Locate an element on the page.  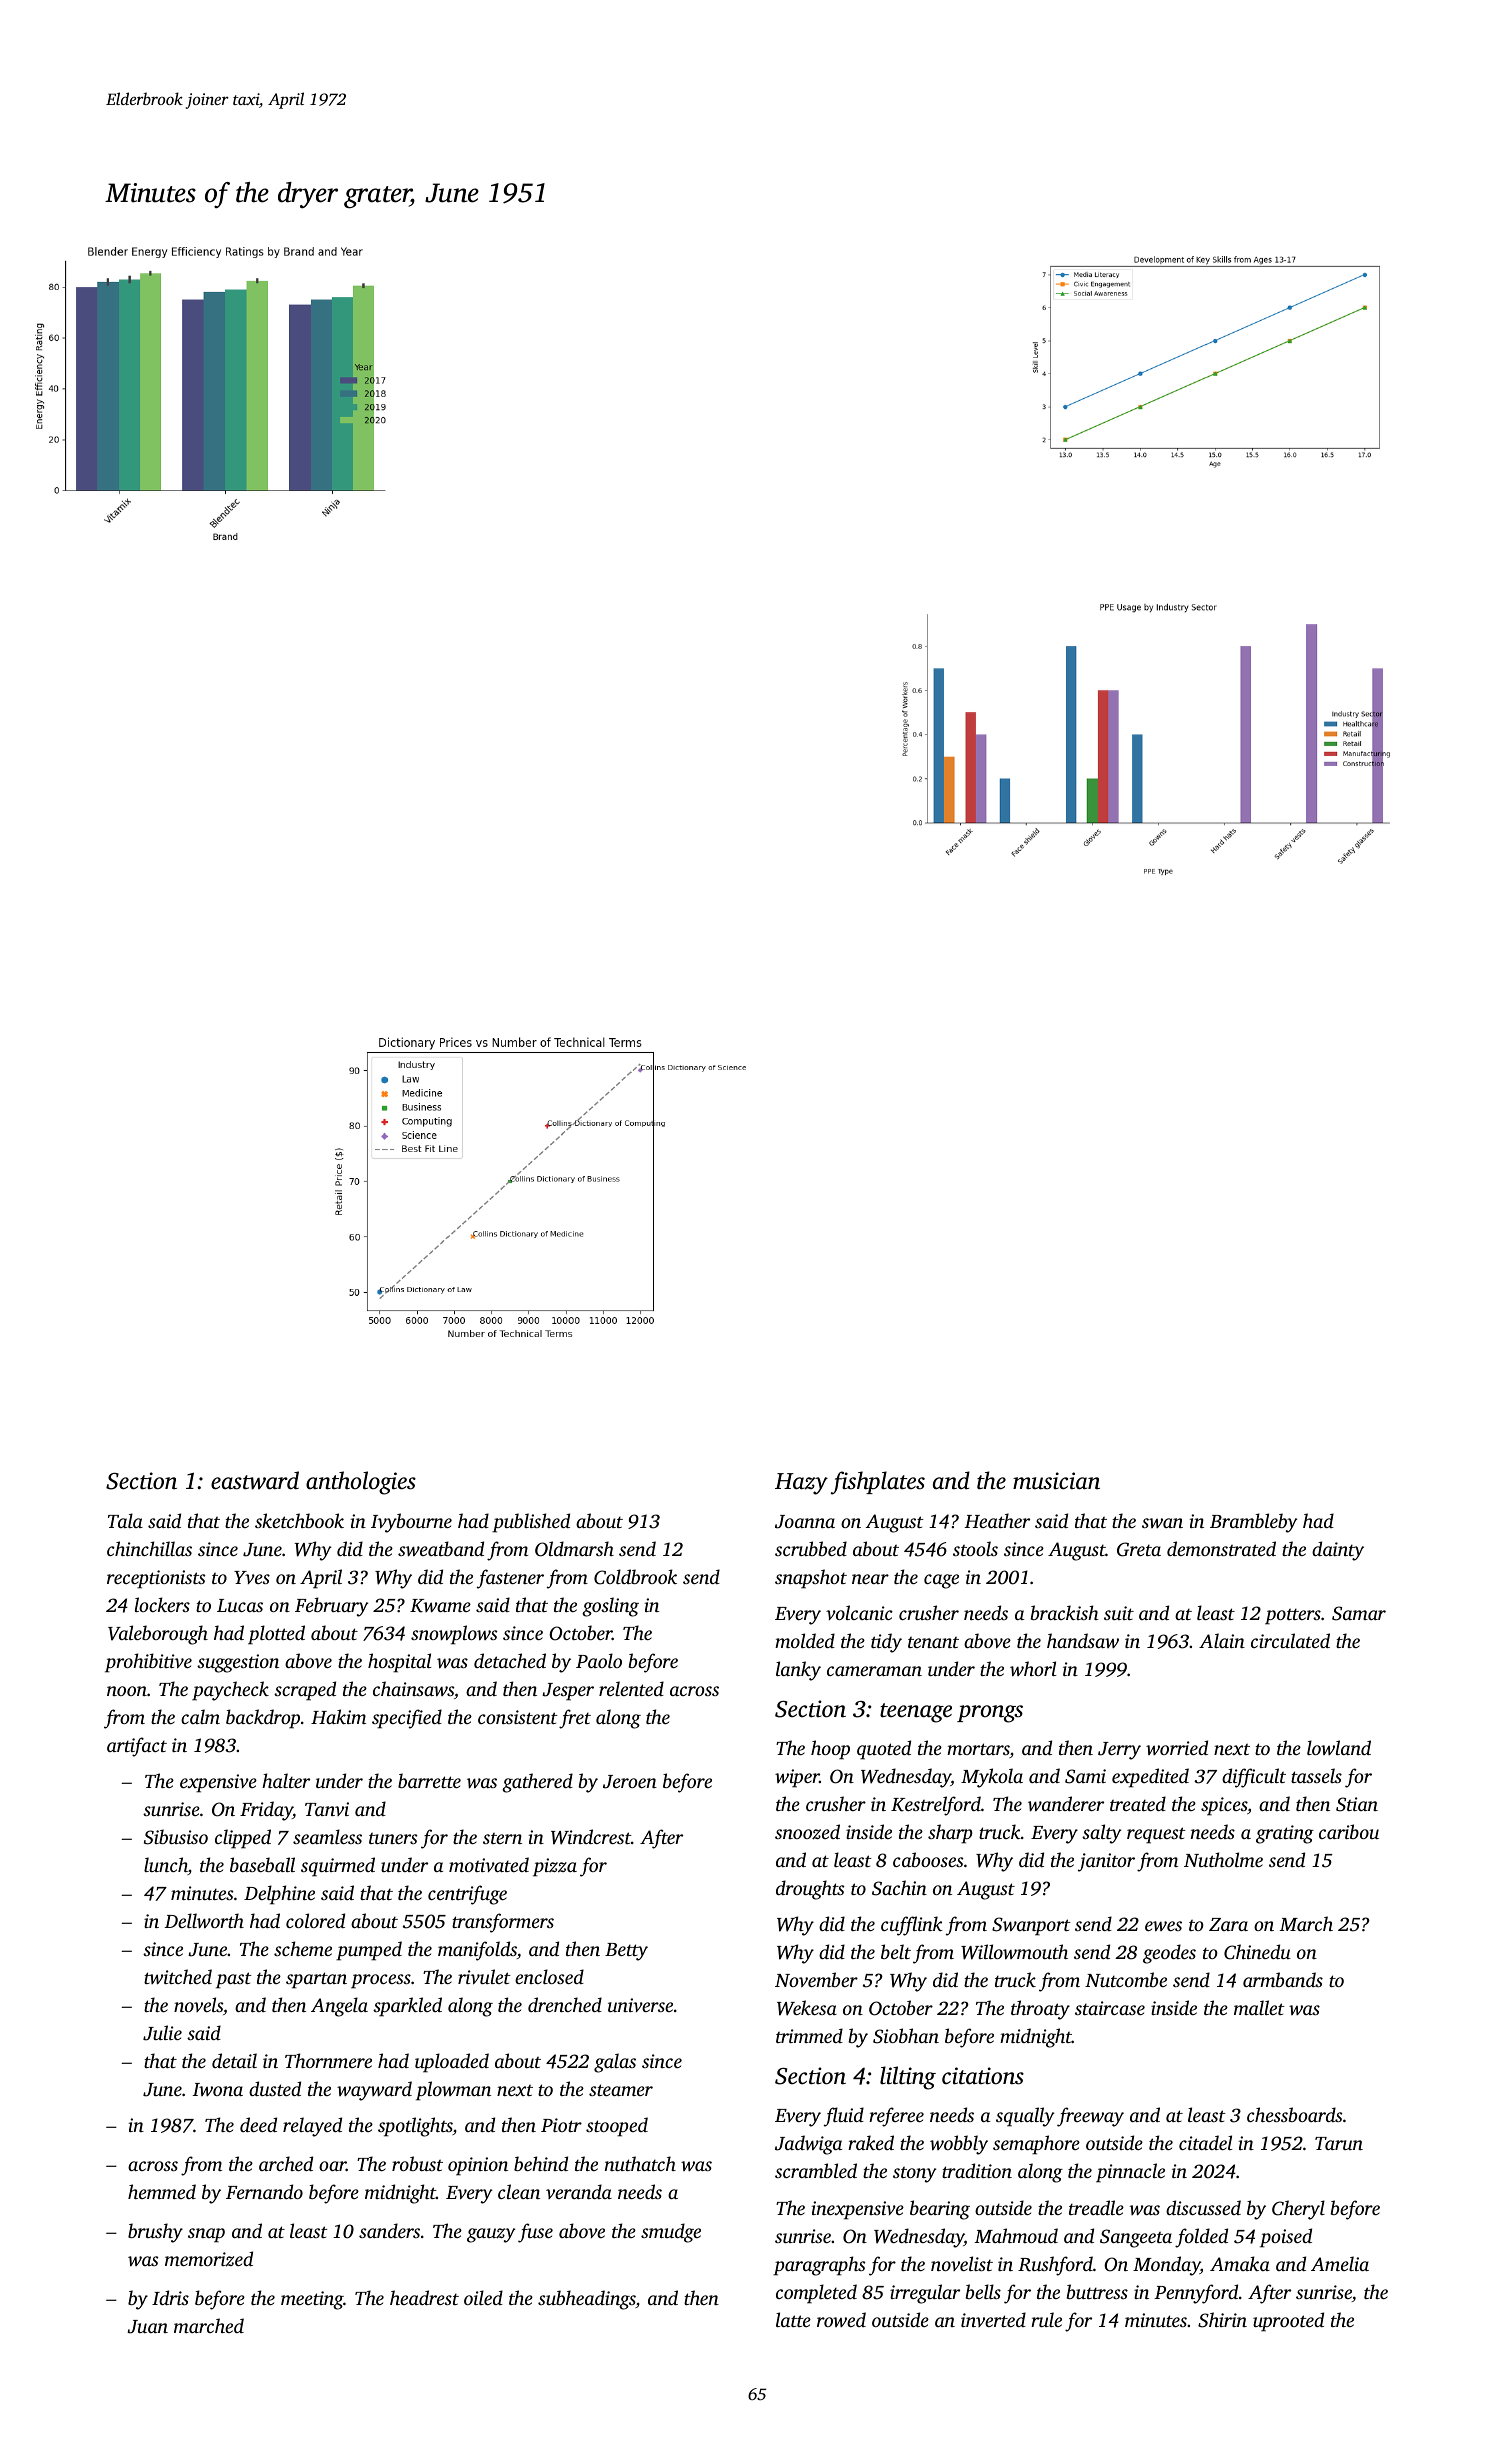
steamer is located at coordinates (621, 2090).
